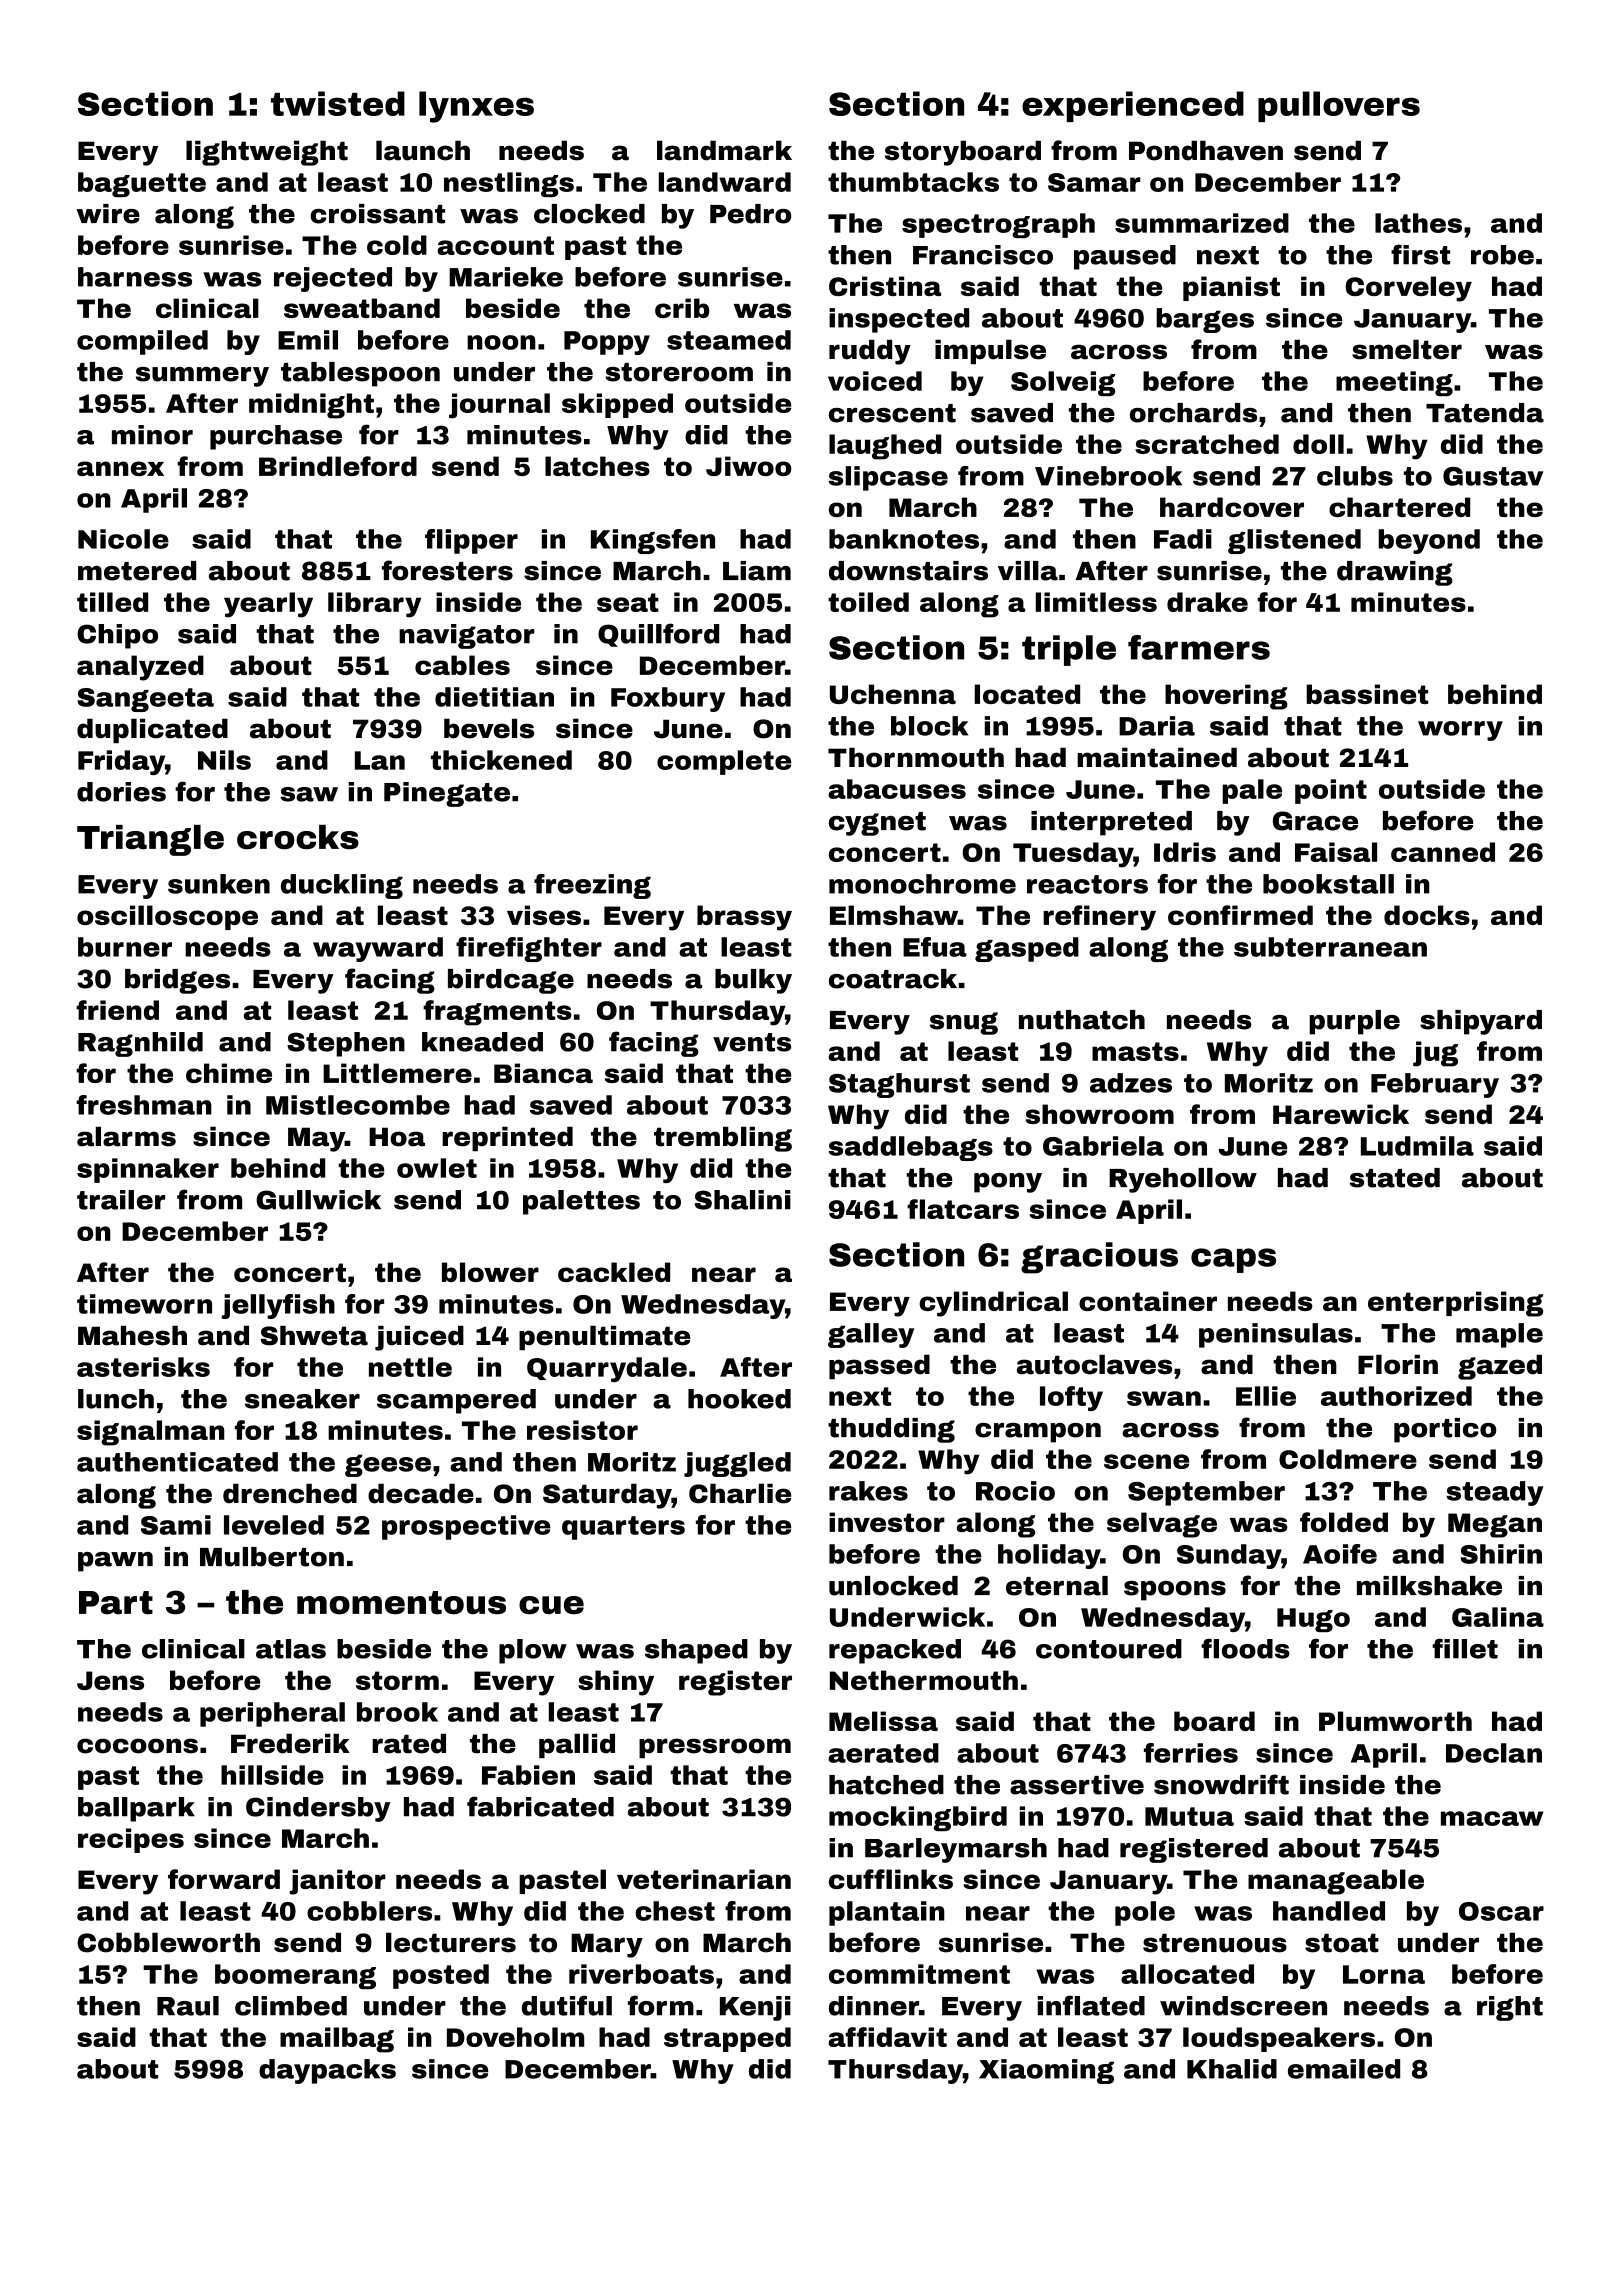 Image resolution: width=1620 pixels, height=2292 pixels. What do you see at coordinates (316, 1139) in the screenshot?
I see `May` at bounding box center [316, 1139].
